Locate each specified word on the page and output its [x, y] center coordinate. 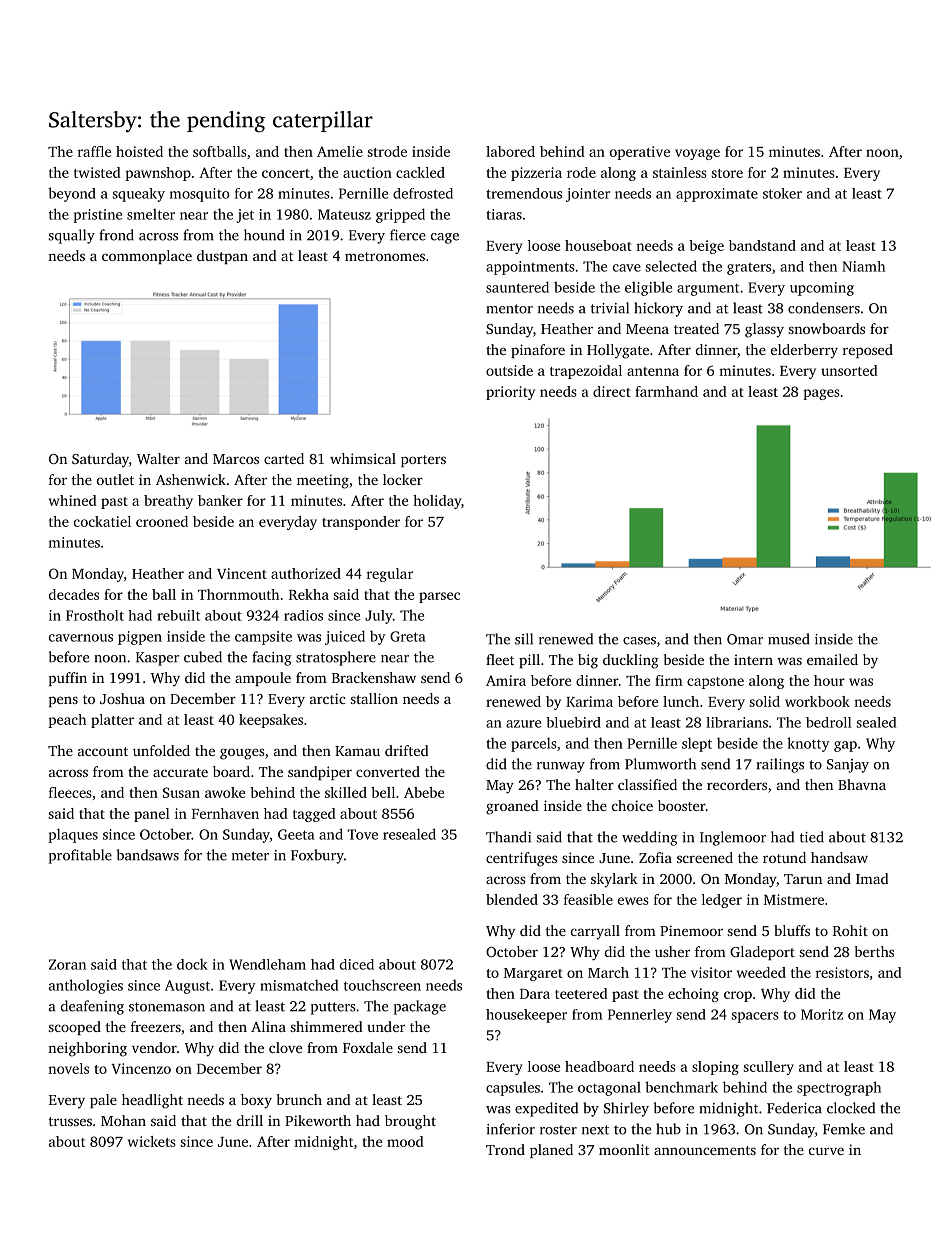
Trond [505, 1149]
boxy [256, 1101]
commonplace [147, 257]
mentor [509, 309]
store [727, 173]
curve [826, 1151]
